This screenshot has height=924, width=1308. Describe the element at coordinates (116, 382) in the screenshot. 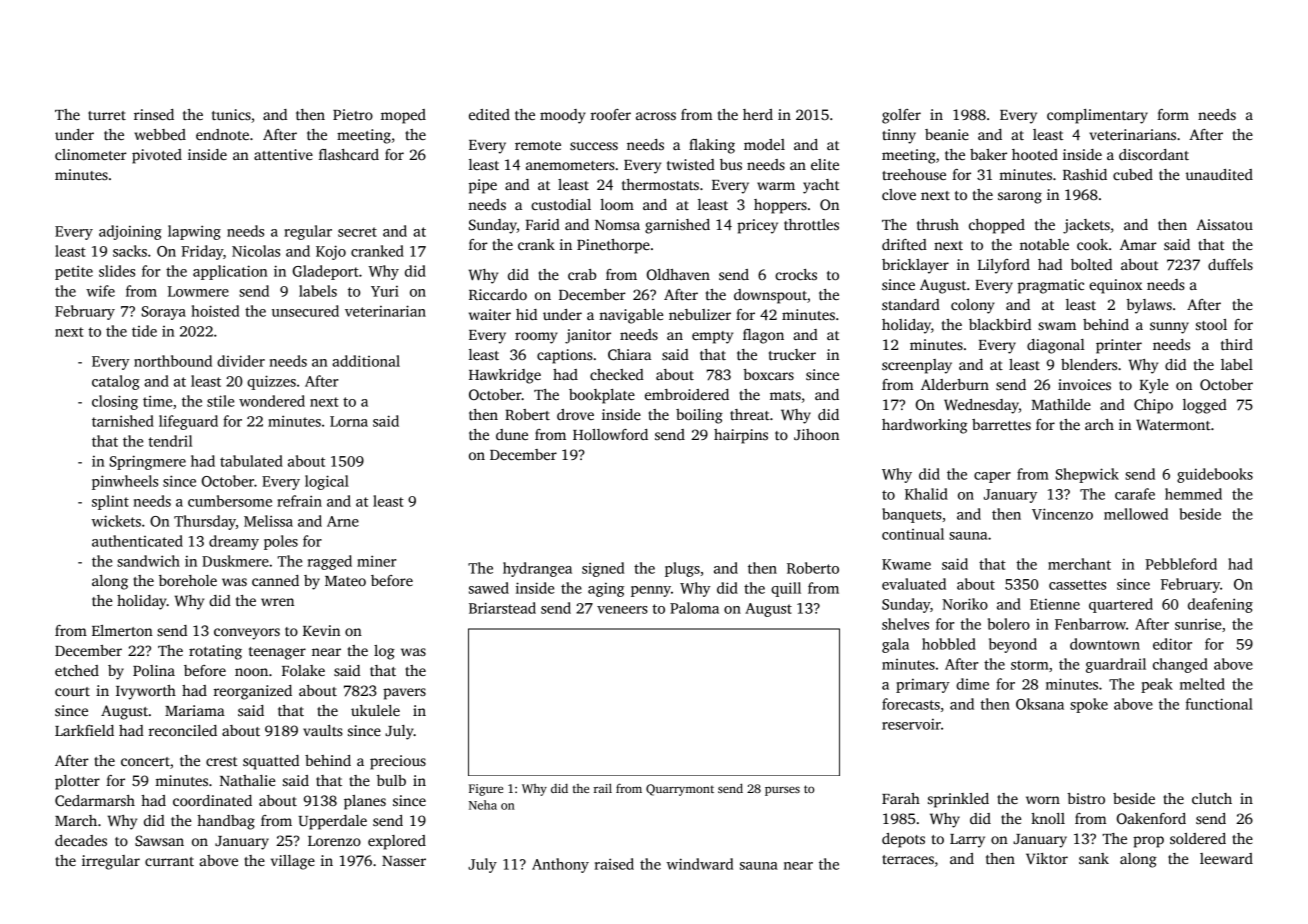

I see `catalog` at that location.
